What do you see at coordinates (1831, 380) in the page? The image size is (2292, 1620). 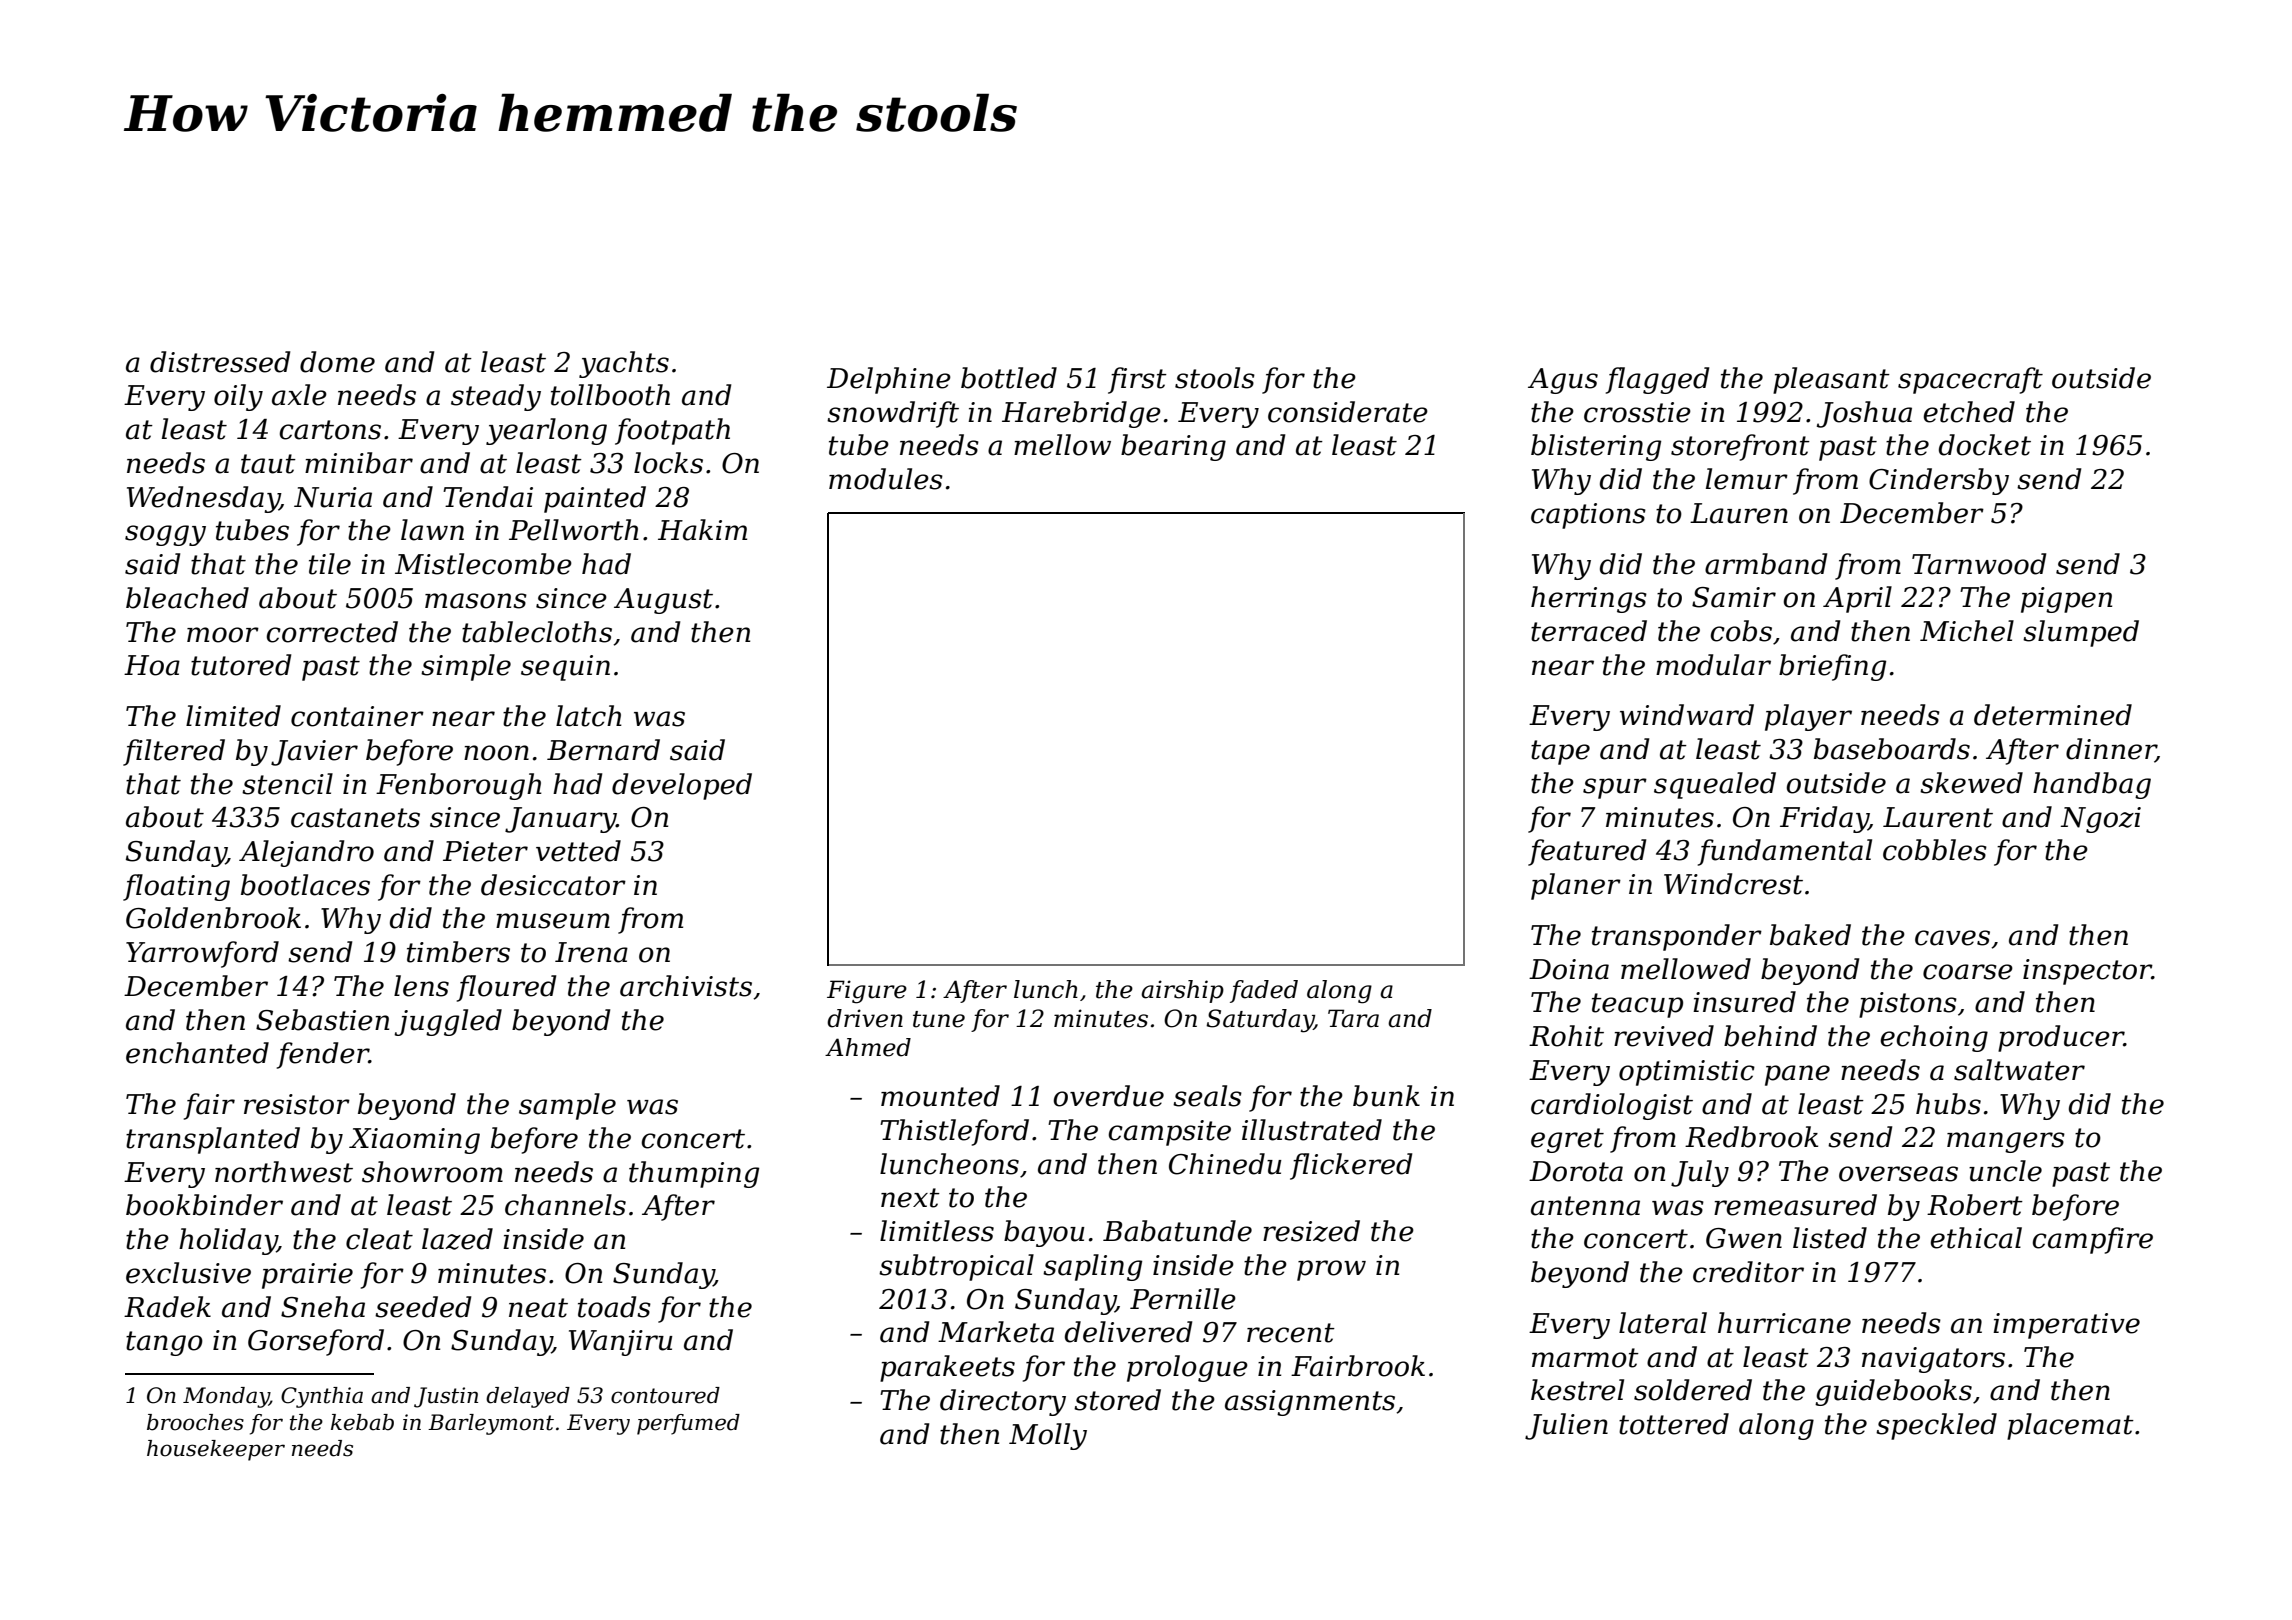 I see `pleasant` at bounding box center [1831, 380].
